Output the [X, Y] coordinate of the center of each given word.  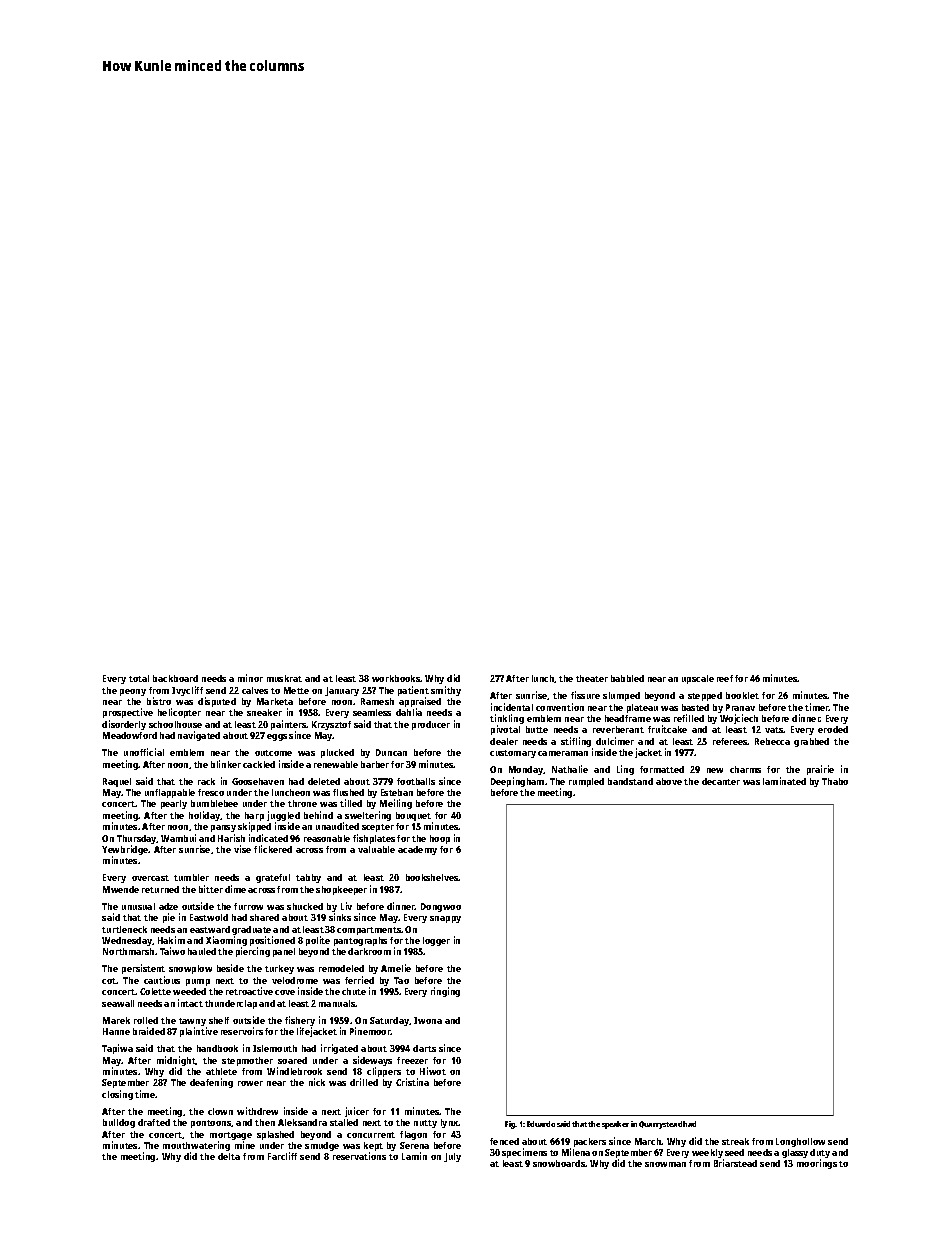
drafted [154, 1122]
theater [592, 678]
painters [289, 725]
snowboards [559, 1163]
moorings [817, 1164]
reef [725, 678]
